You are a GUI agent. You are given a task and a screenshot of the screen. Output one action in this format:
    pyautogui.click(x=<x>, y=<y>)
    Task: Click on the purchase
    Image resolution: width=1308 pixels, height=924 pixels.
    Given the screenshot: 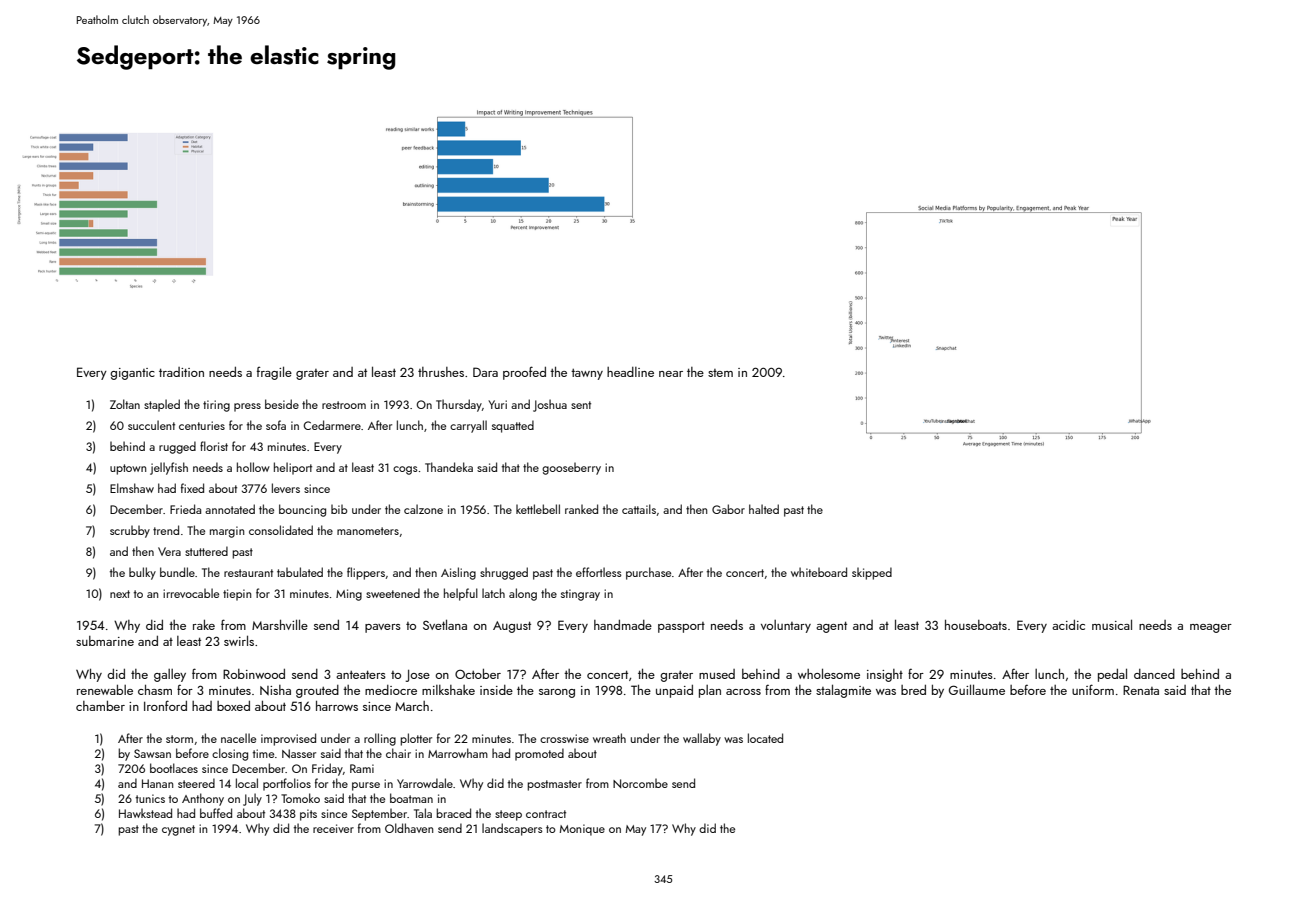 What is the action you would take?
    pyautogui.click(x=648, y=573)
